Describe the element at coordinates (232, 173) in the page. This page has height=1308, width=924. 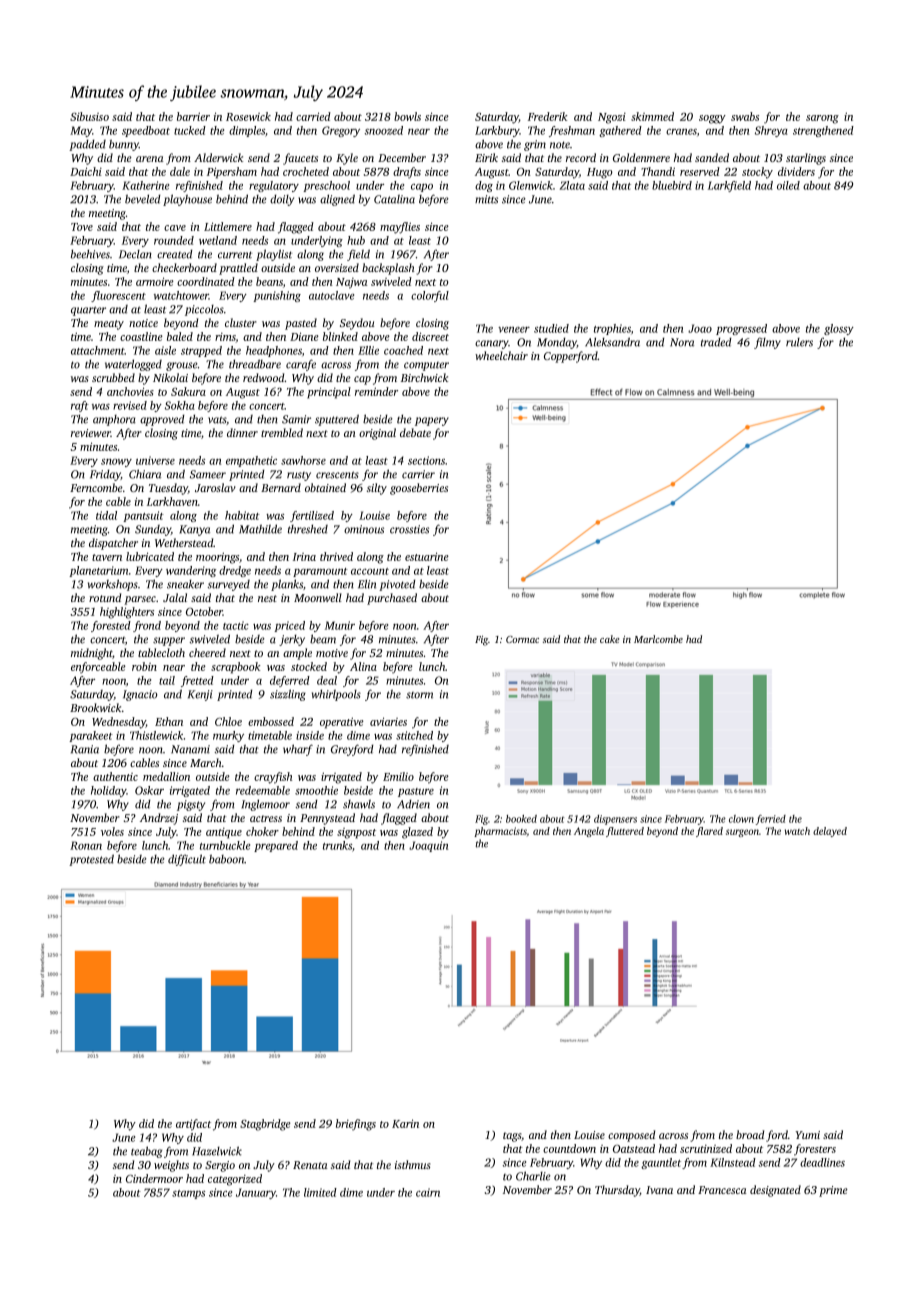
I see `Pipersham` at that location.
